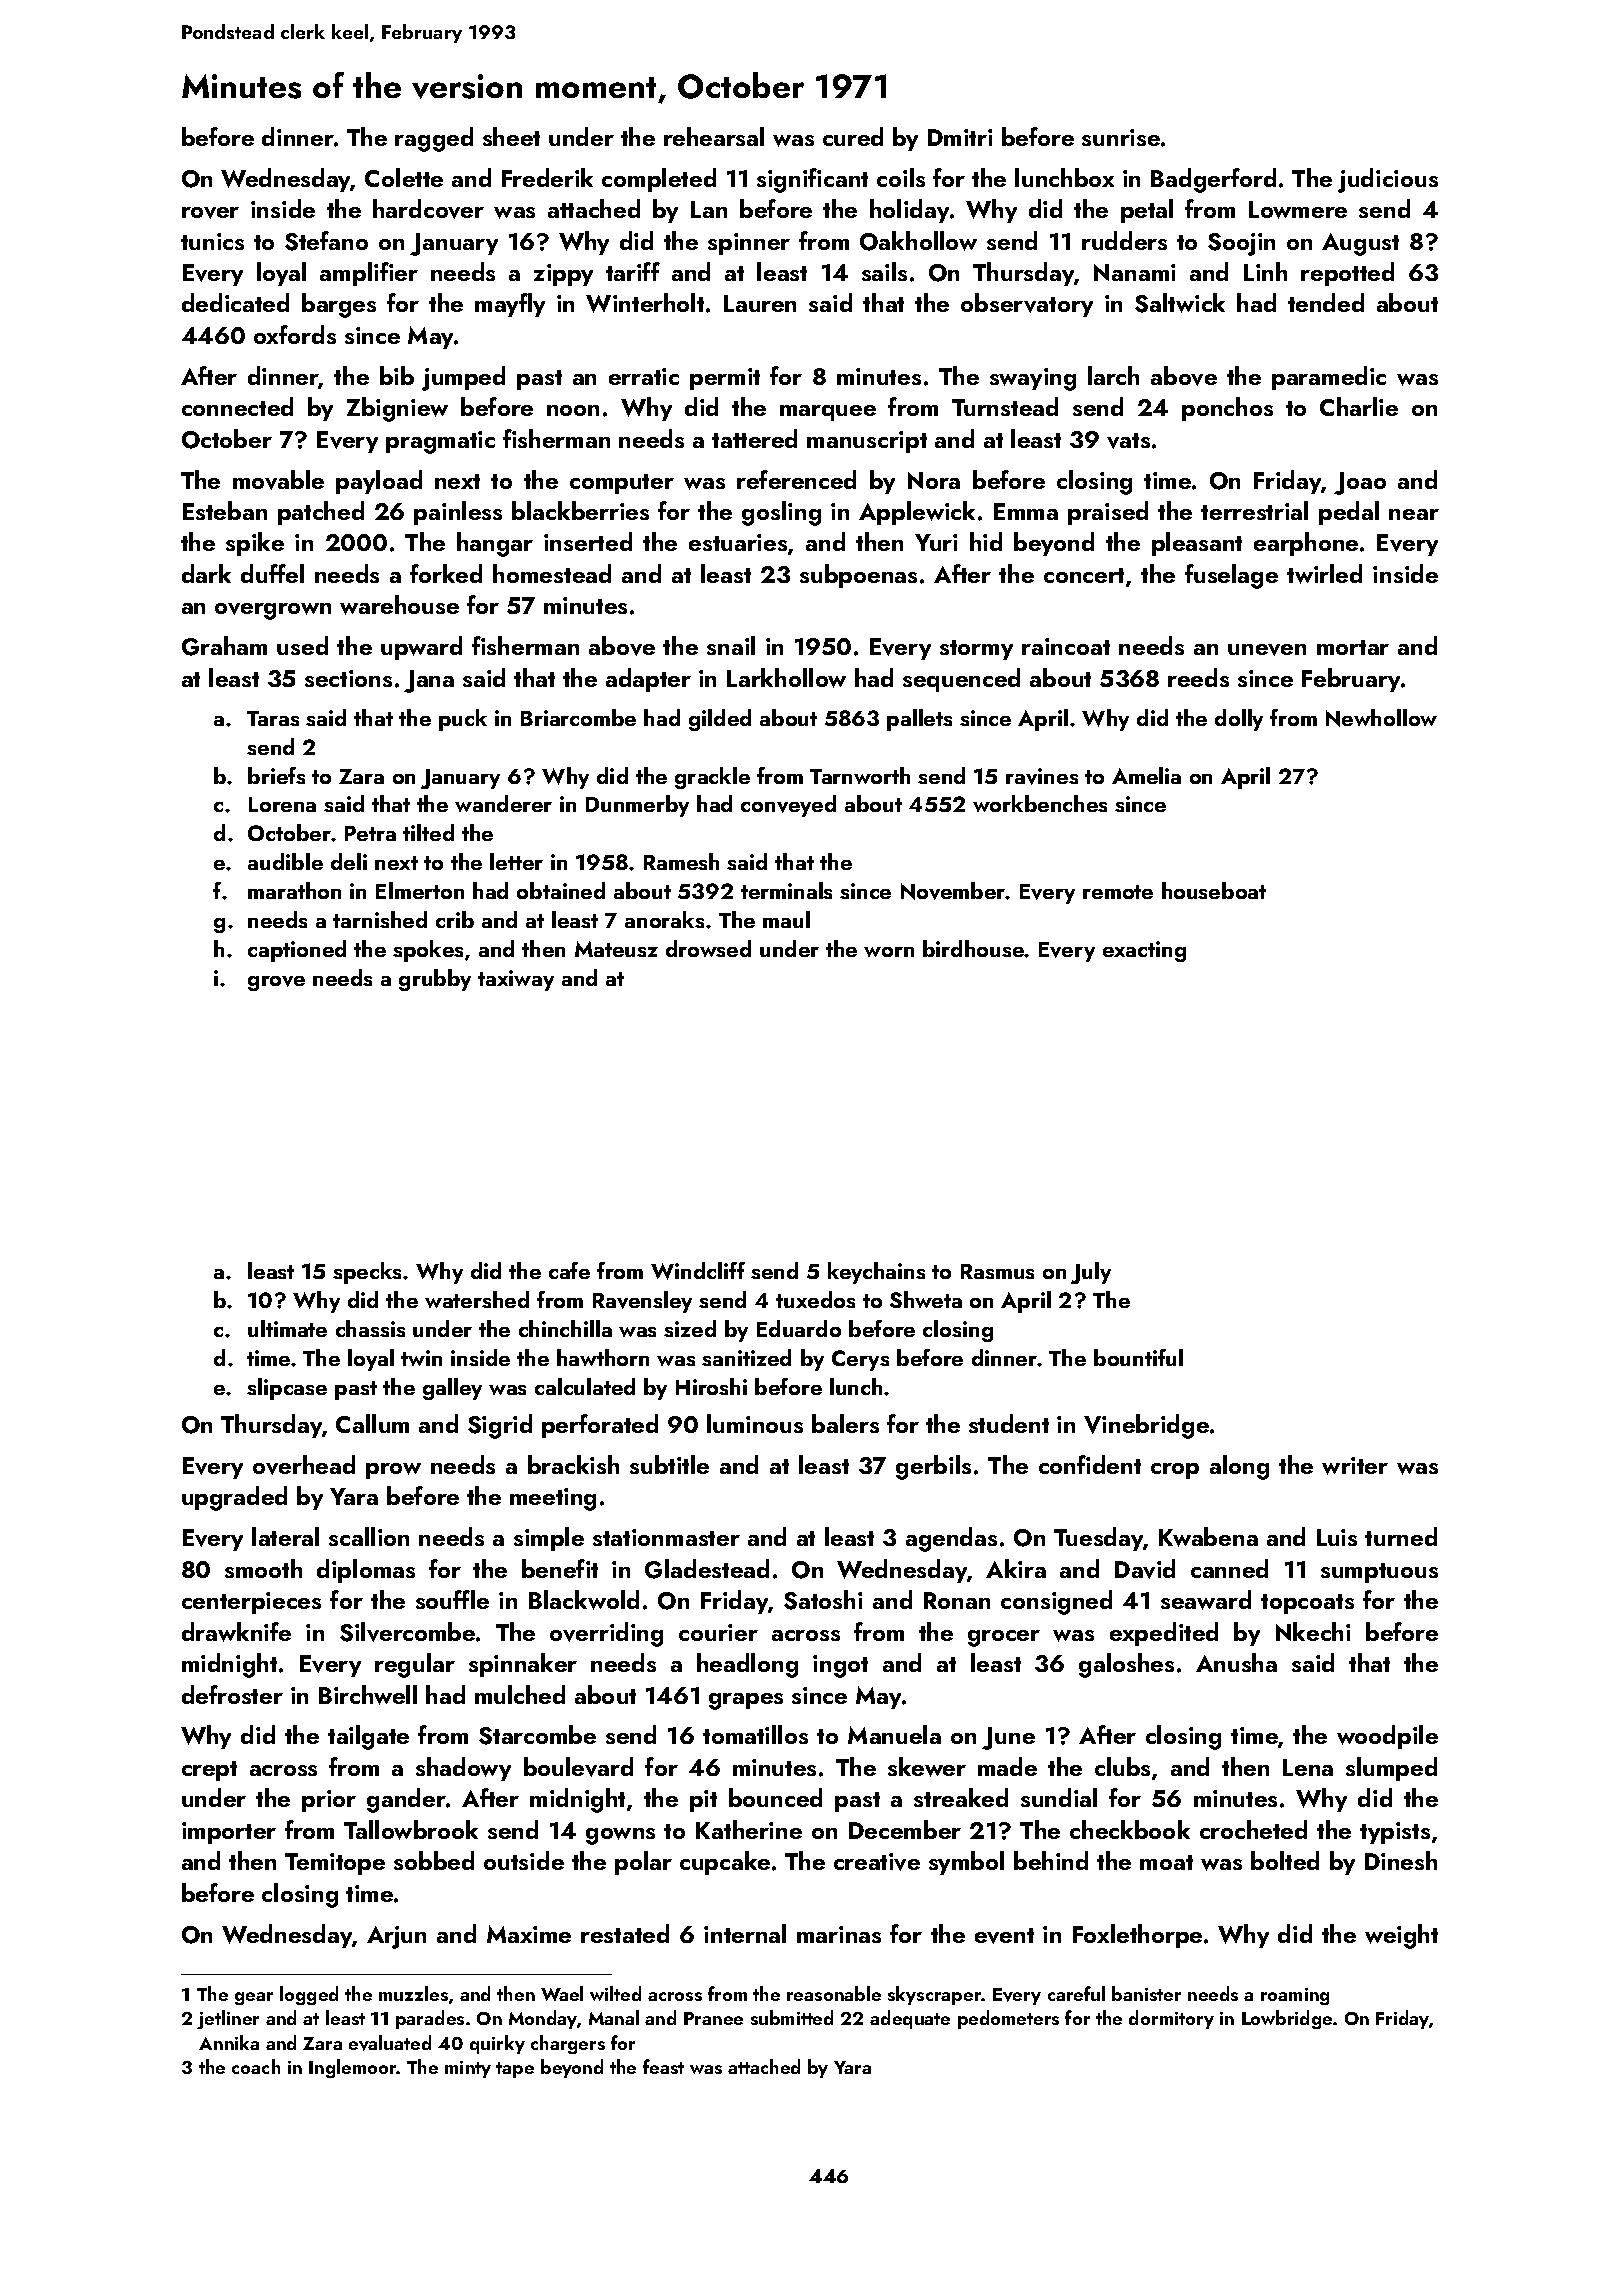  Describe the element at coordinates (633, 271) in the document. I see `tariff` at that location.
